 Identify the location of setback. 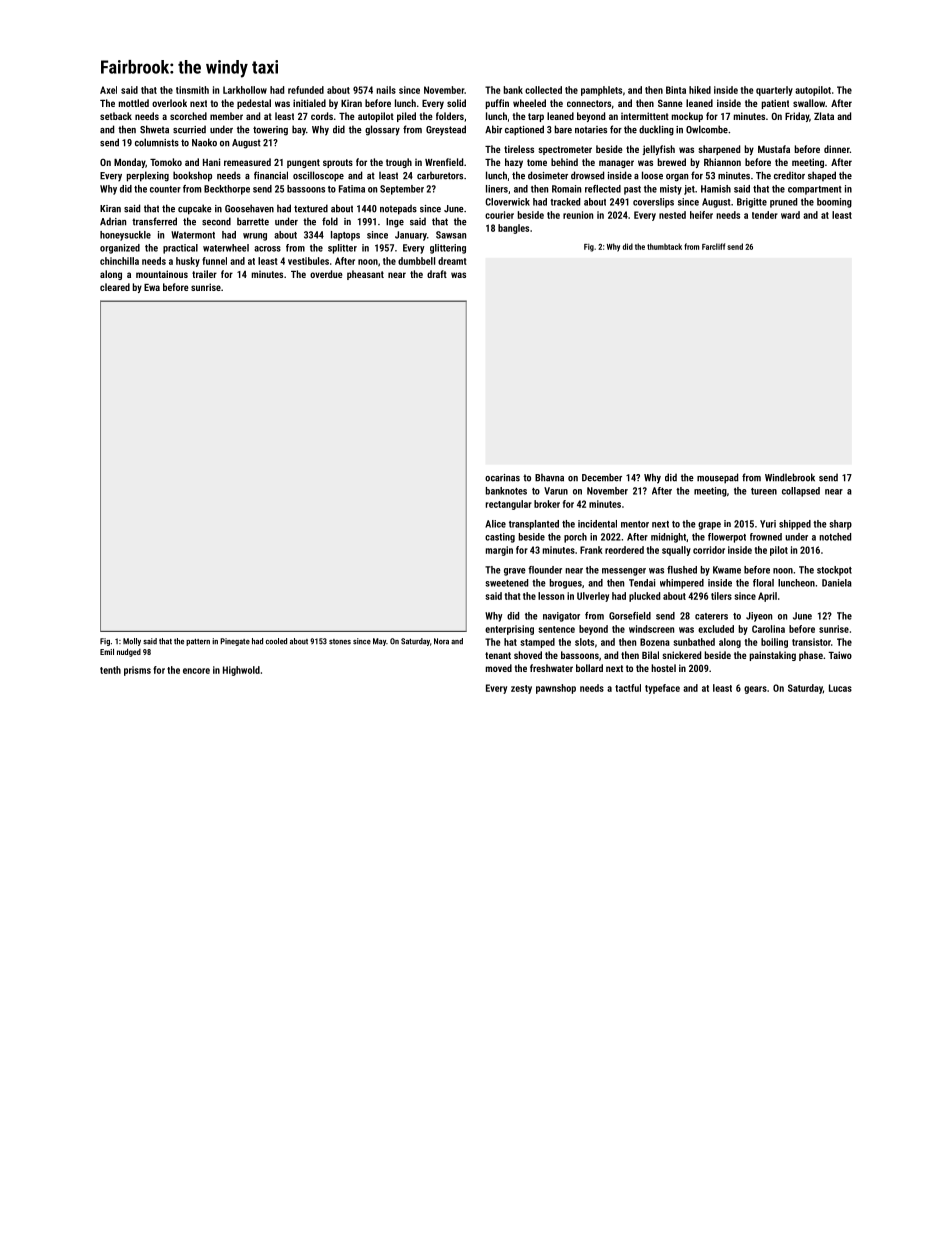
(116, 116).
